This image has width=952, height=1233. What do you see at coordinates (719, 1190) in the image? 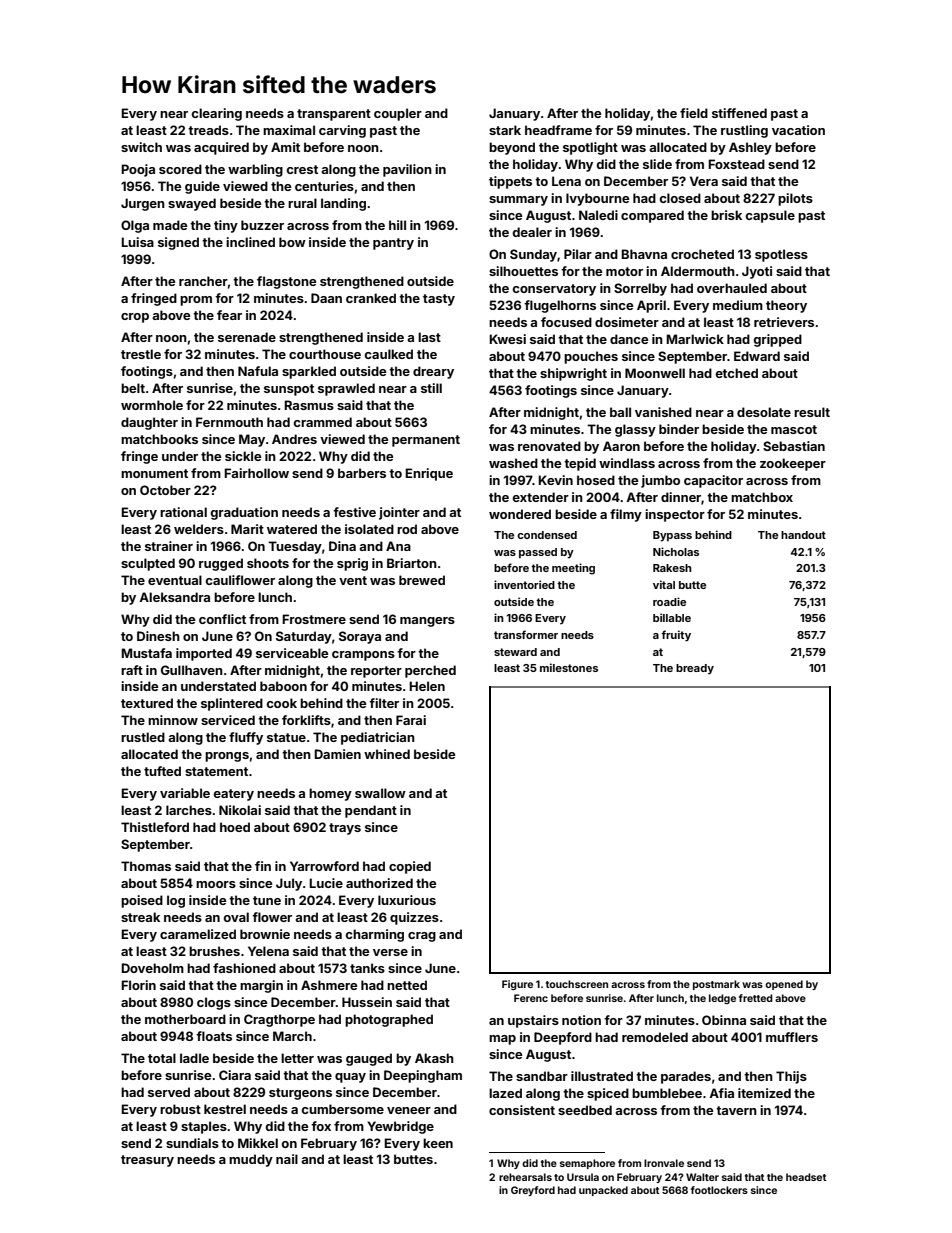
I see `footlockers` at bounding box center [719, 1190].
